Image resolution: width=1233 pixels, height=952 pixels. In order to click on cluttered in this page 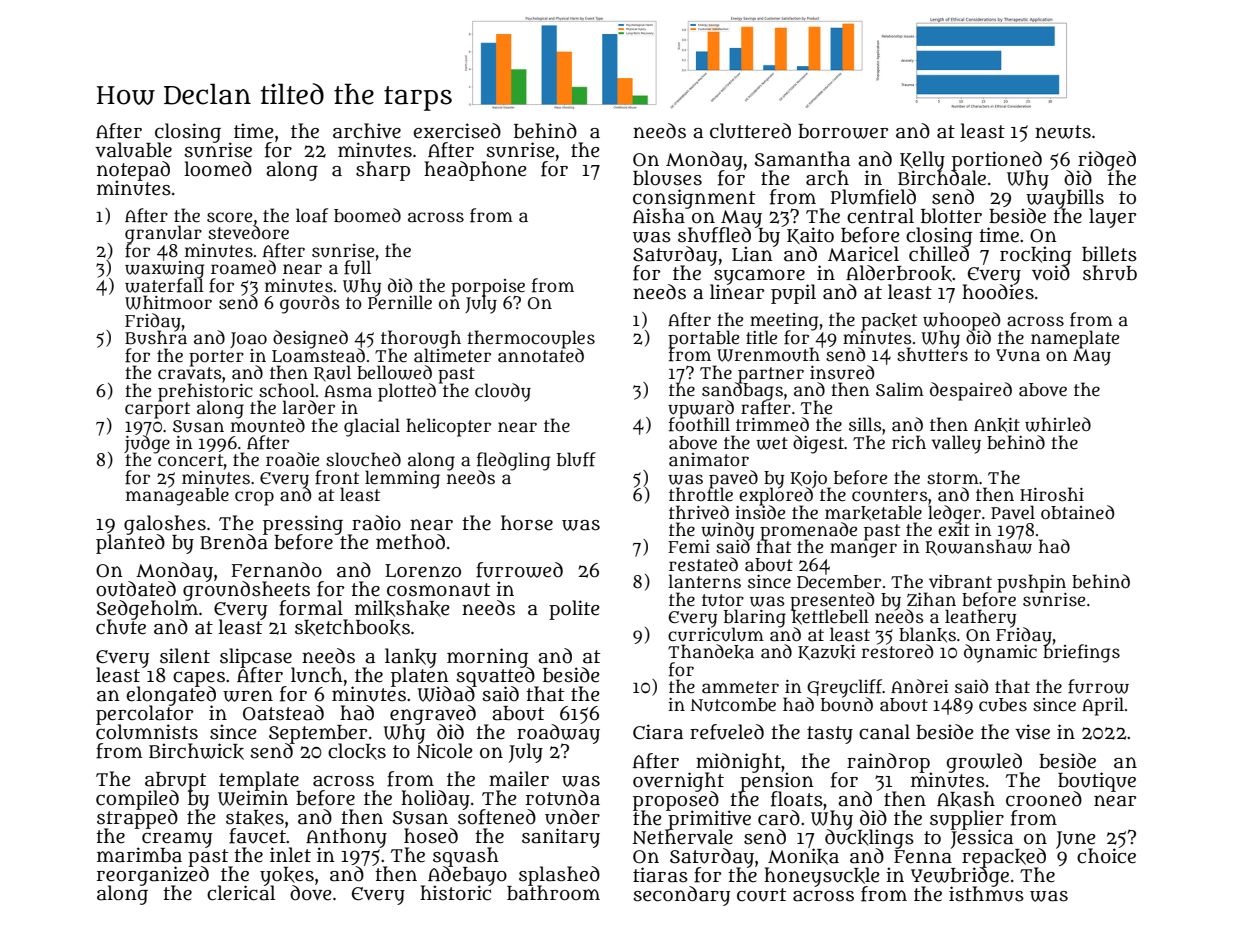, I will do `click(750, 131)`.
